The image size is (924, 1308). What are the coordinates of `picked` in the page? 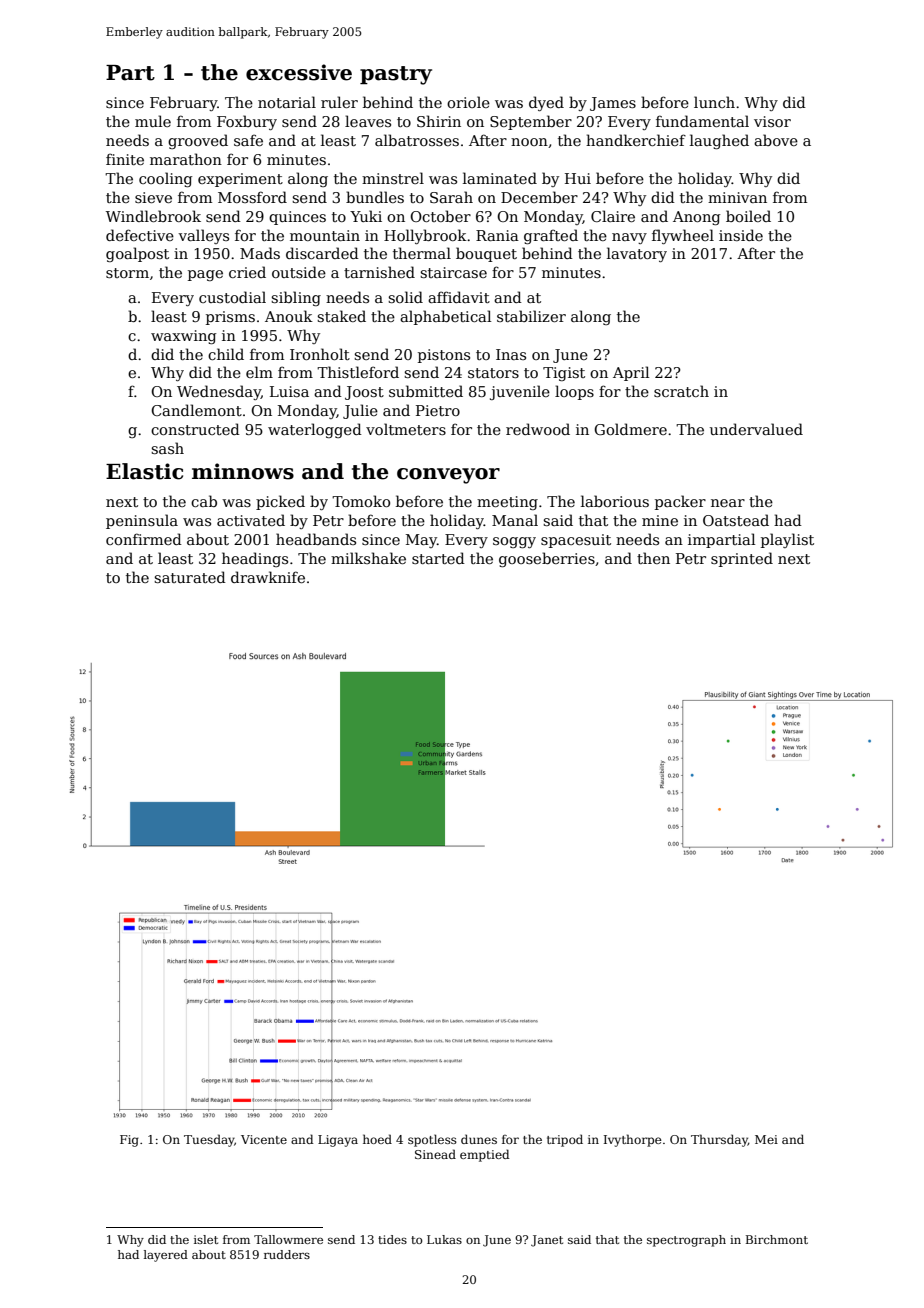 It's located at (280, 502).
